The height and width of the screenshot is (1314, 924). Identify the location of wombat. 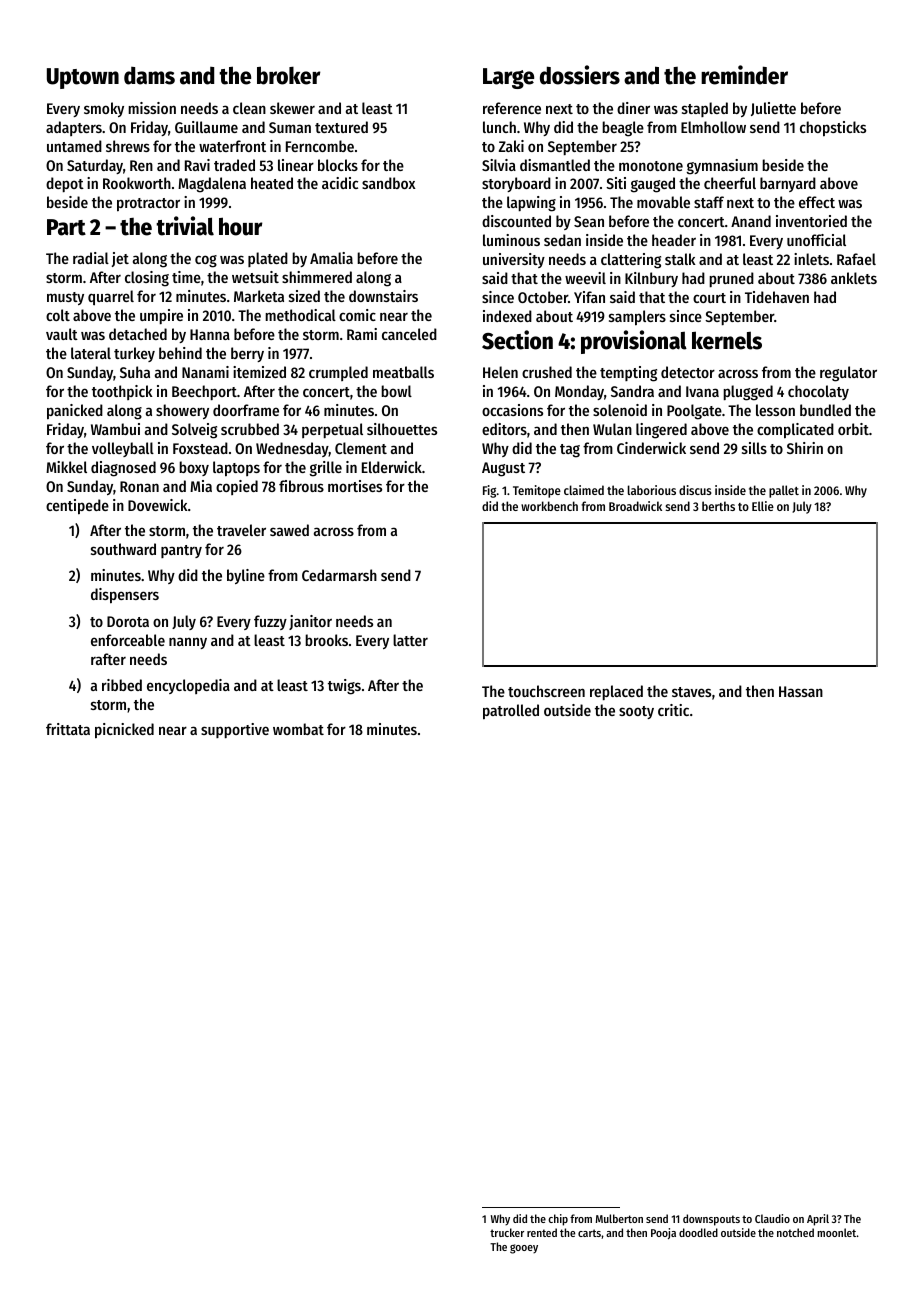
(298, 729).
